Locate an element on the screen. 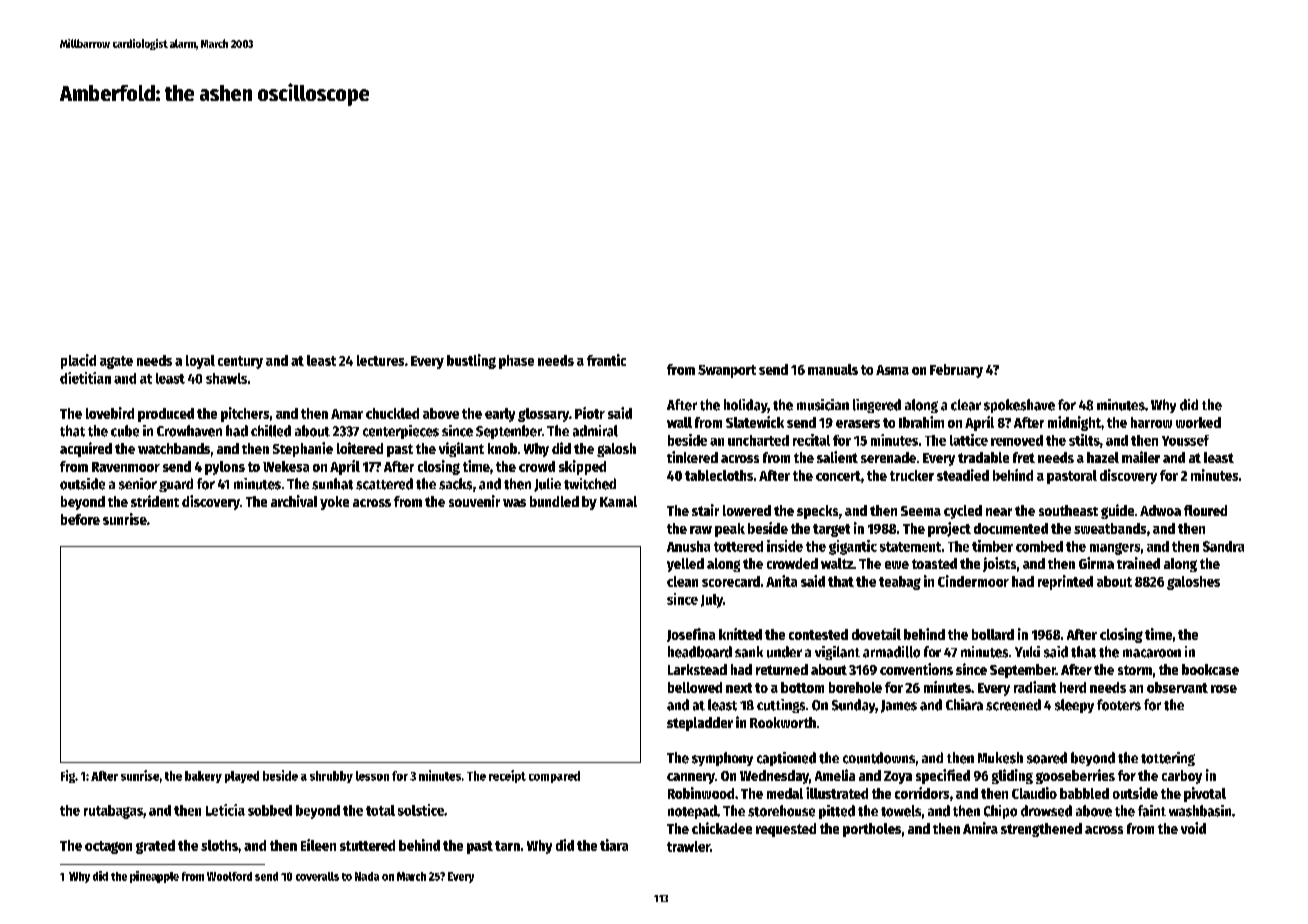 The image size is (1308, 924). footers is located at coordinates (1119, 705).
